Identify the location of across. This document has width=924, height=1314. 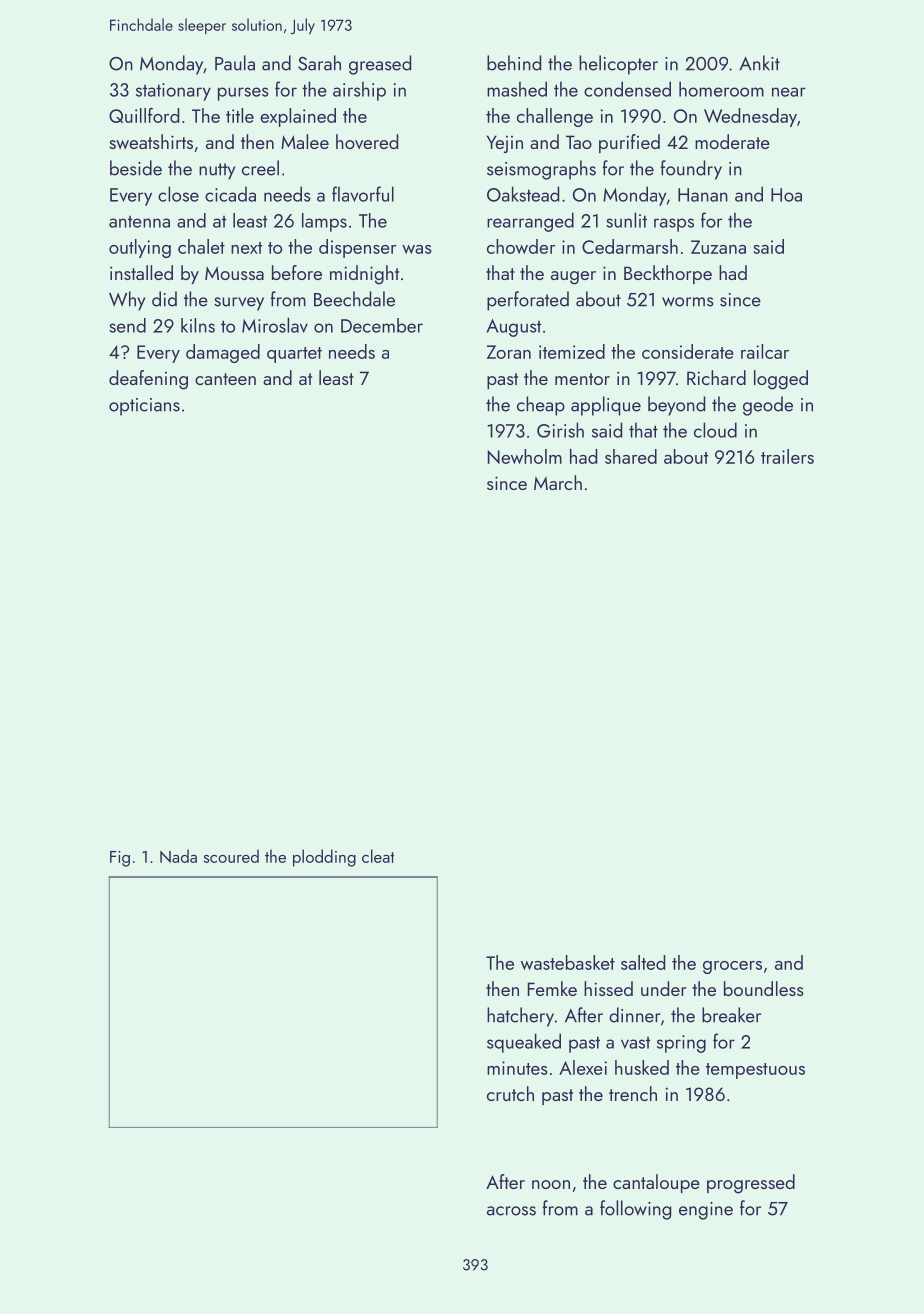
(511, 1211).
